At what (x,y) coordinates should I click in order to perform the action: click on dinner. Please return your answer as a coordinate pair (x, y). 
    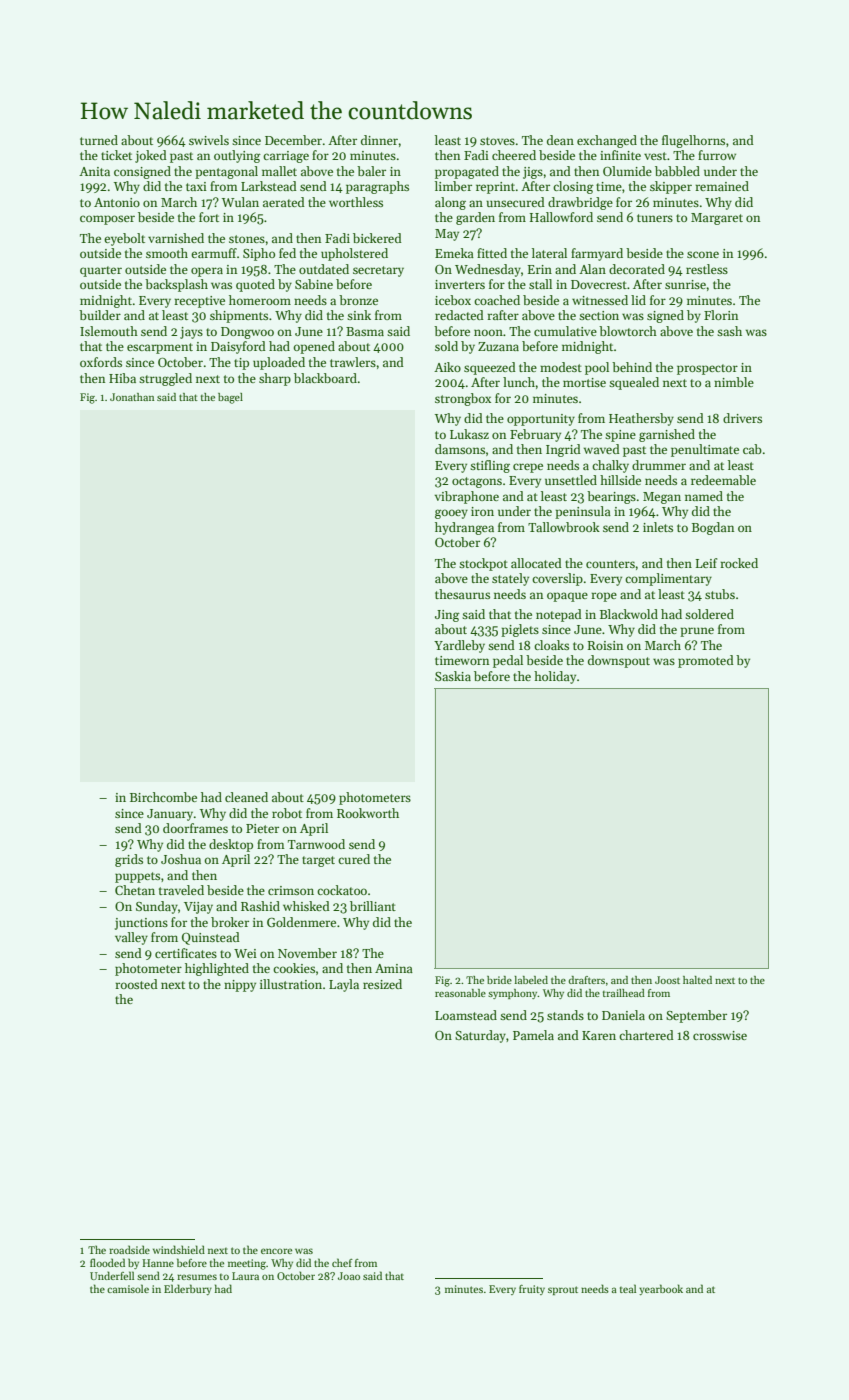
    Looking at the image, I should click on (379, 140).
